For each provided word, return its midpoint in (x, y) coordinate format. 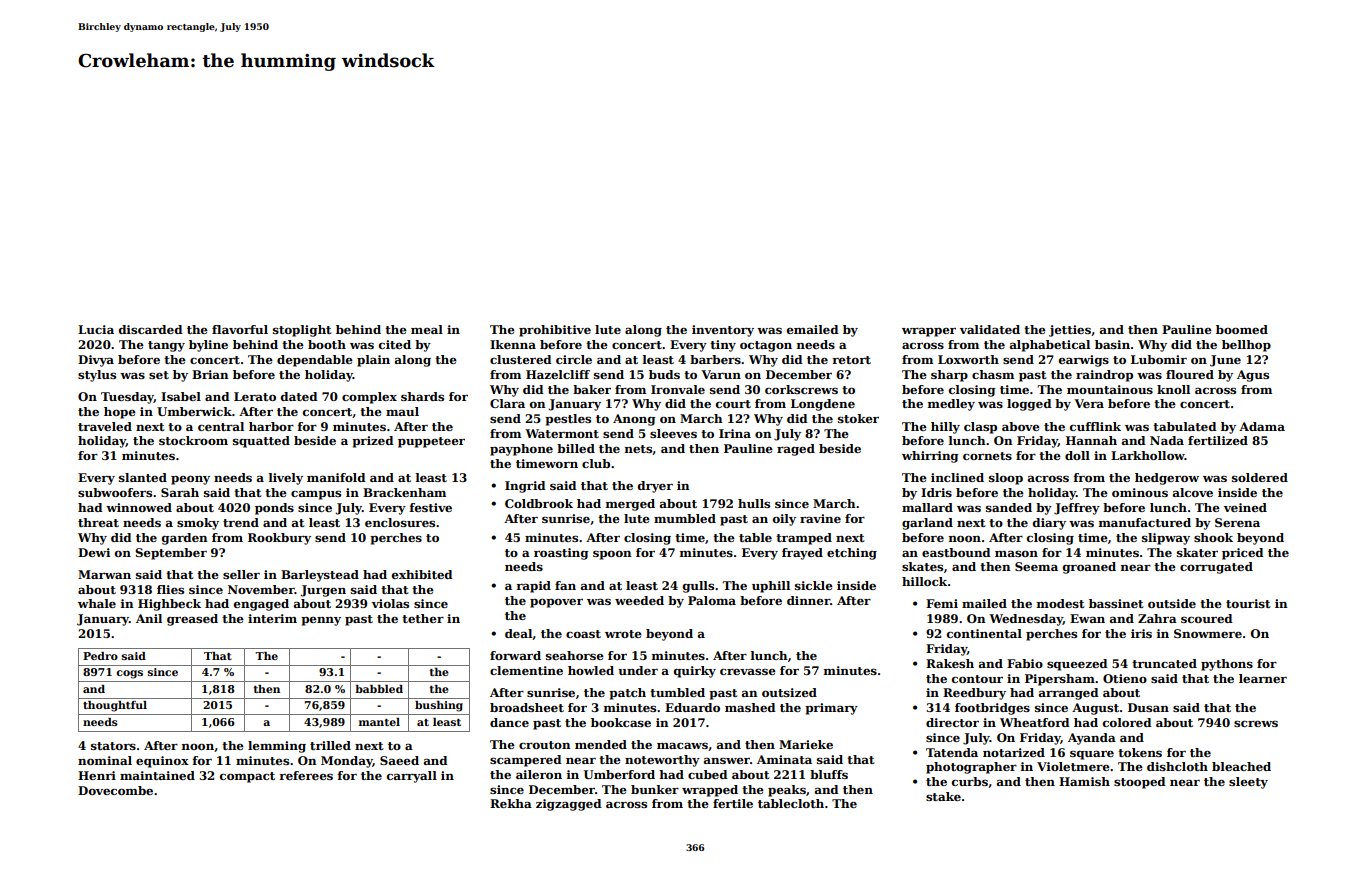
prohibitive (555, 331)
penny (321, 621)
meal (427, 329)
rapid (533, 587)
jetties (1070, 331)
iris (1141, 633)
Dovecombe (115, 790)
